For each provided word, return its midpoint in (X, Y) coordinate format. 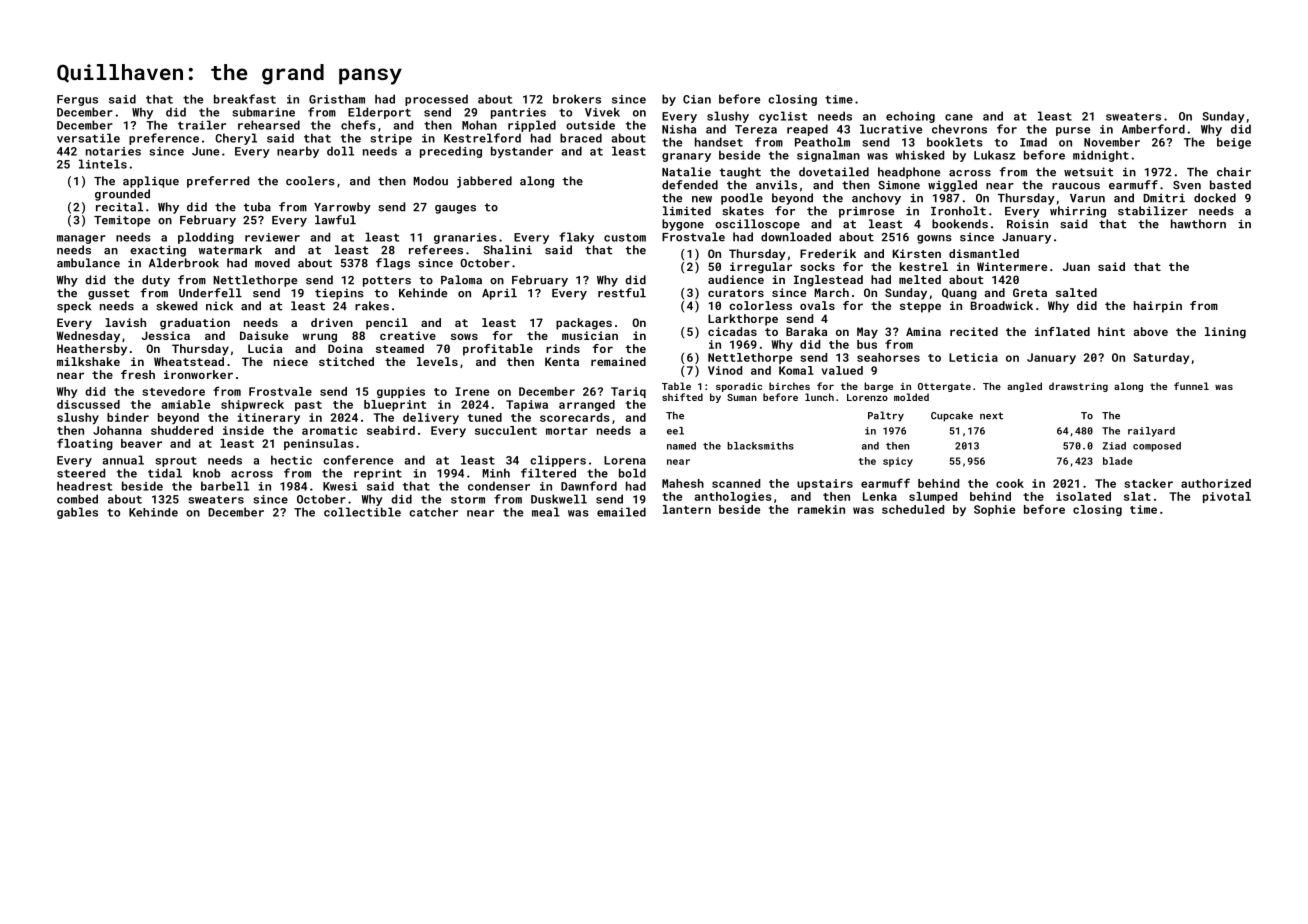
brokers (577, 99)
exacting (158, 251)
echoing (910, 117)
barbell (225, 486)
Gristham (337, 99)
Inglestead (828, 281)
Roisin (1027, 224)
